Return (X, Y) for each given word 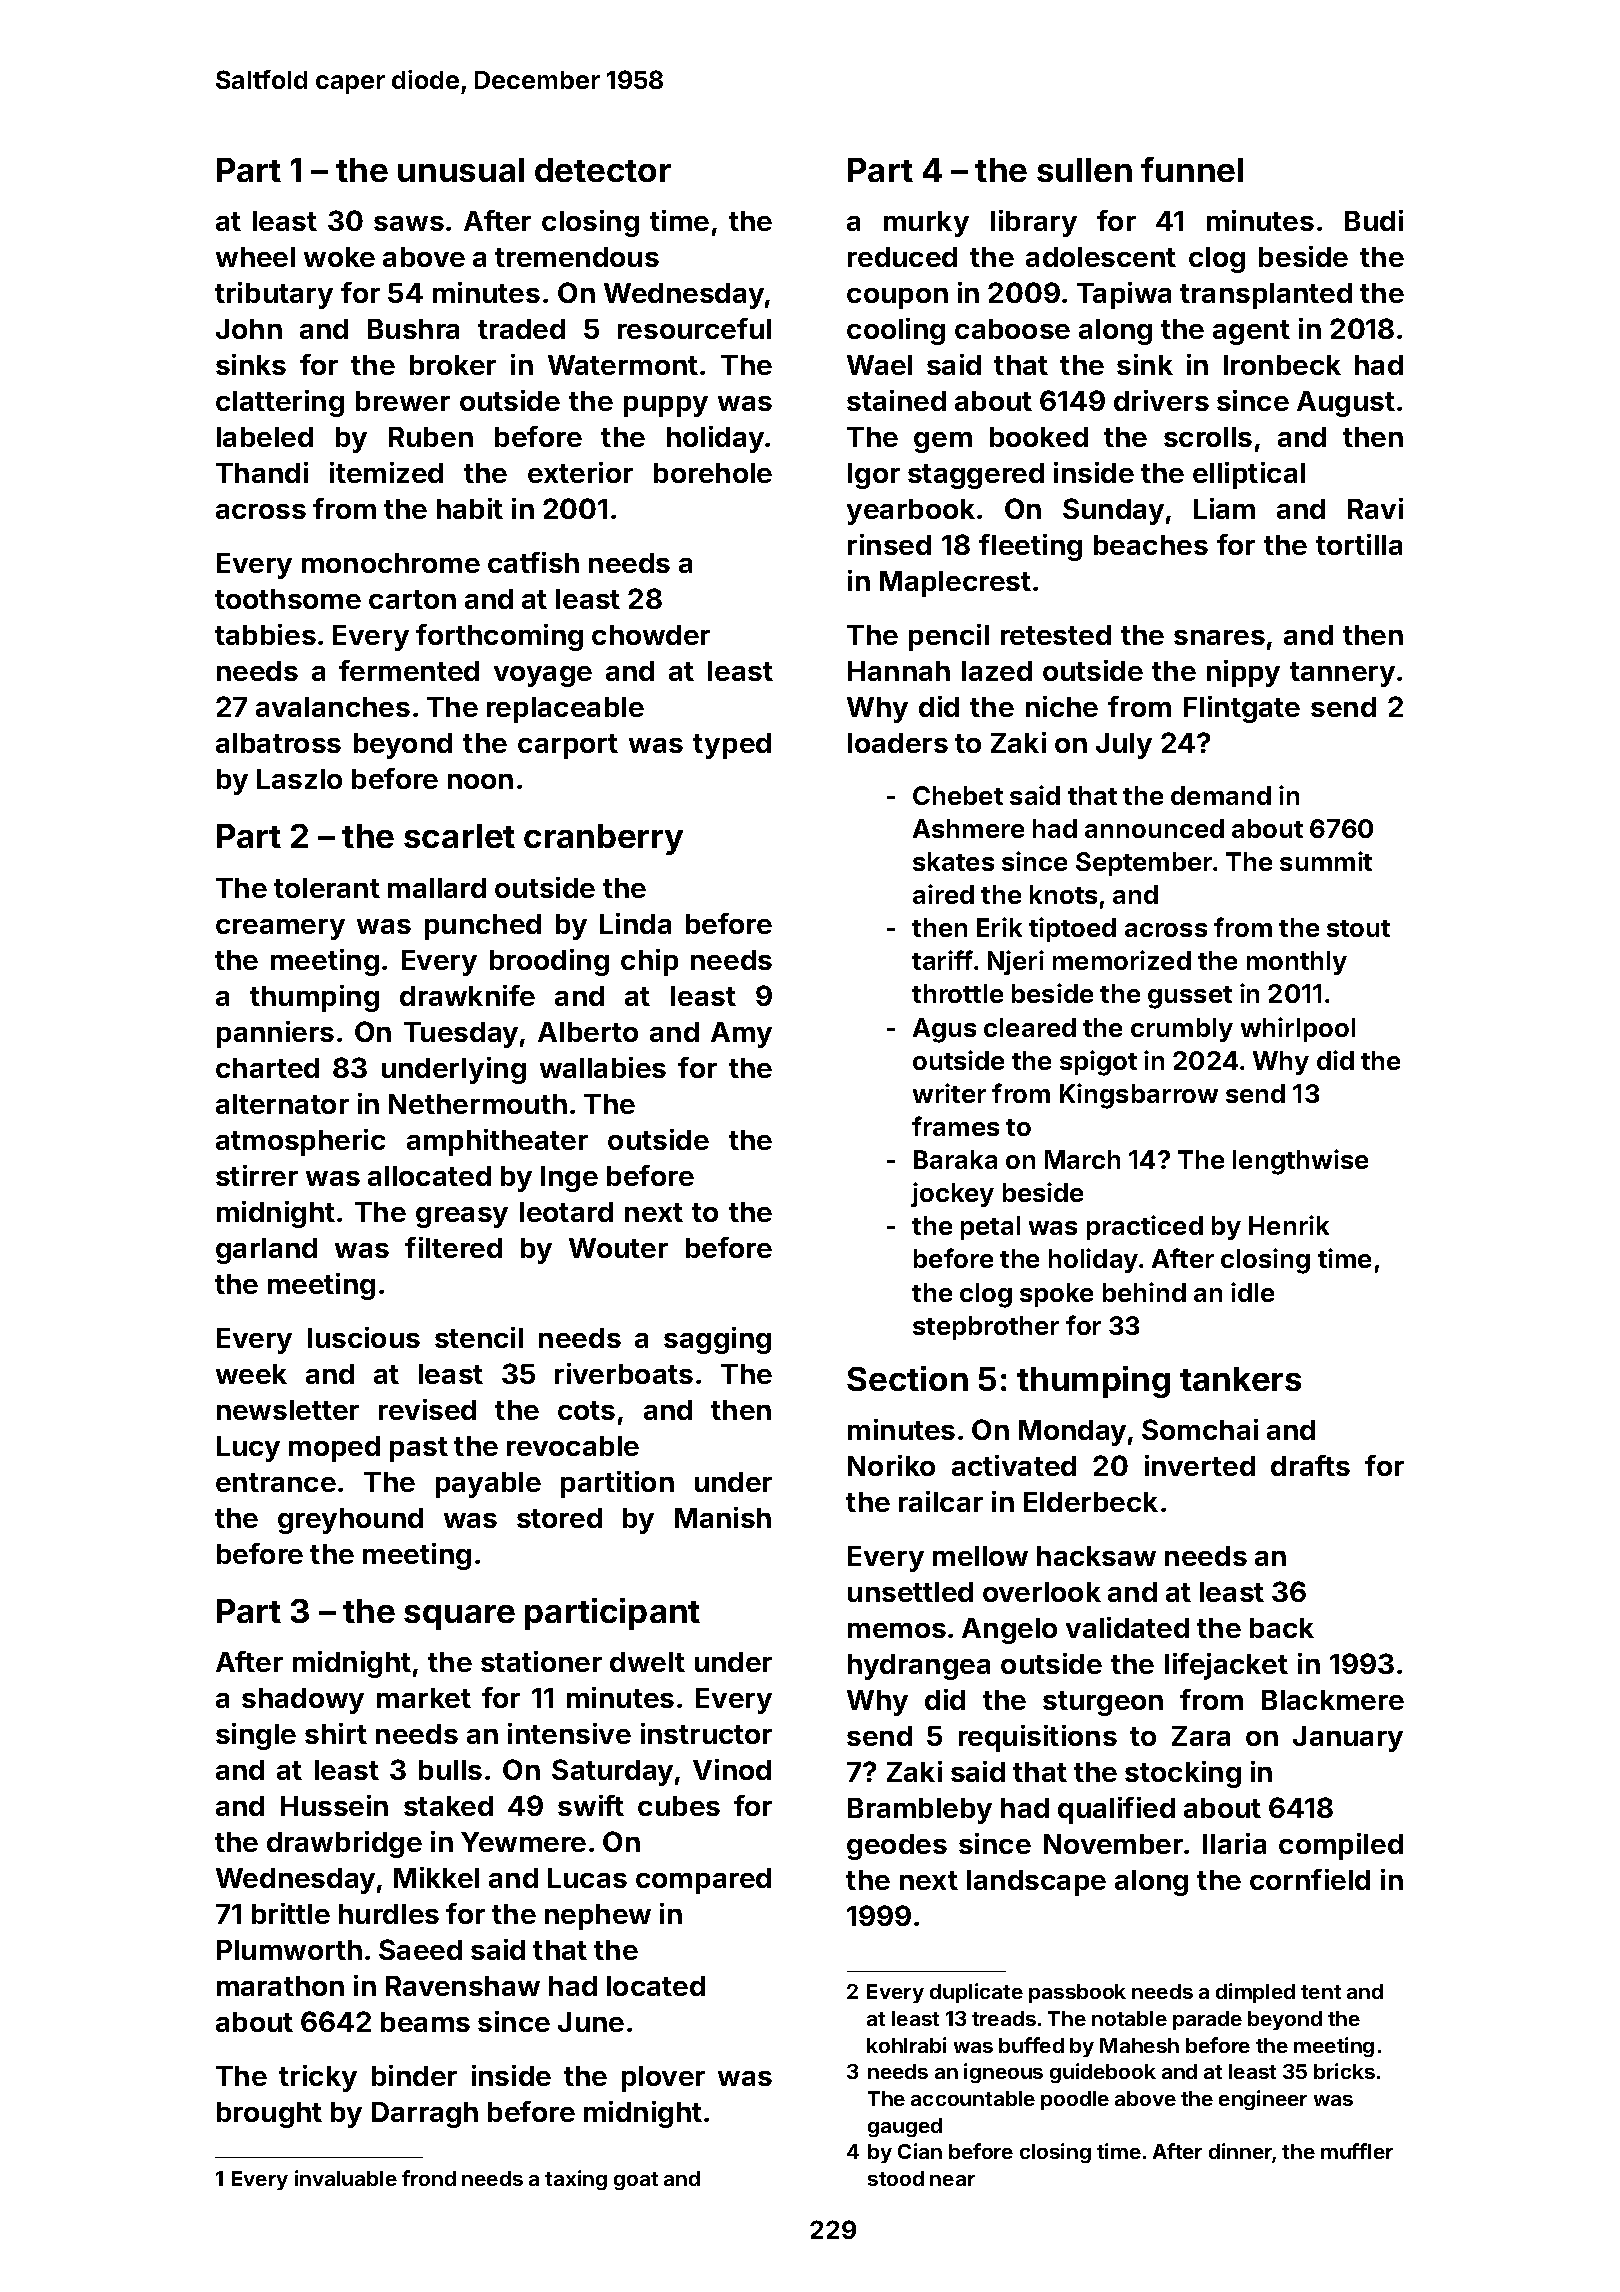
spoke (1056, 1295)
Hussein (334, 1805)
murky (926, 224)
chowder (651, 635)
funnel (1192, 169)
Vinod (732, 1769)
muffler (1357, 2151)
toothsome (288, 599)
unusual (461, 170)
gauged (905, 2127)
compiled (1341, 1846)
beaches (1151, 545)
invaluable (346, 2178)
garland (266, 1251)
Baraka (955, 1159)
